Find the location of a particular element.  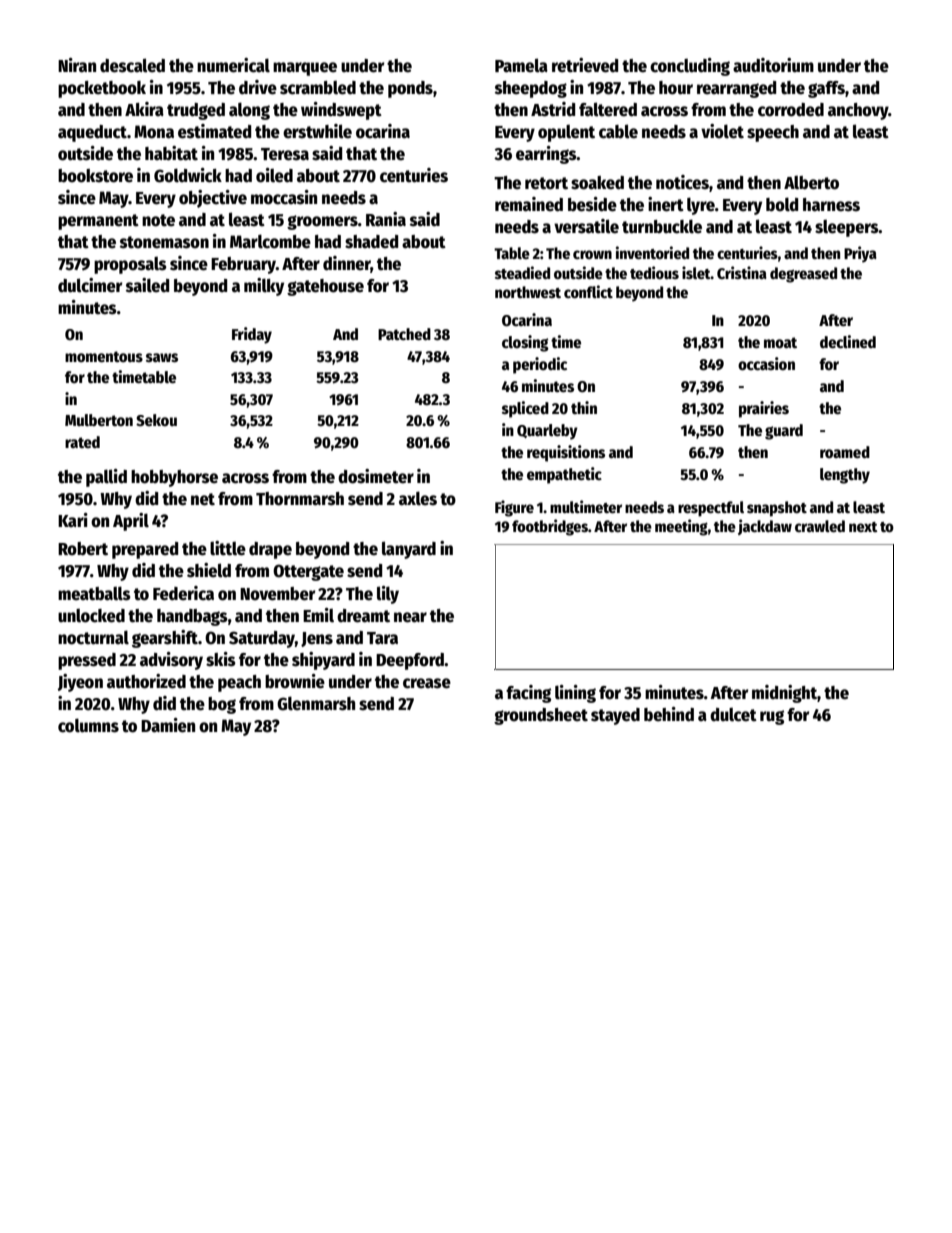

hour is located at coordinates (676, 88).
